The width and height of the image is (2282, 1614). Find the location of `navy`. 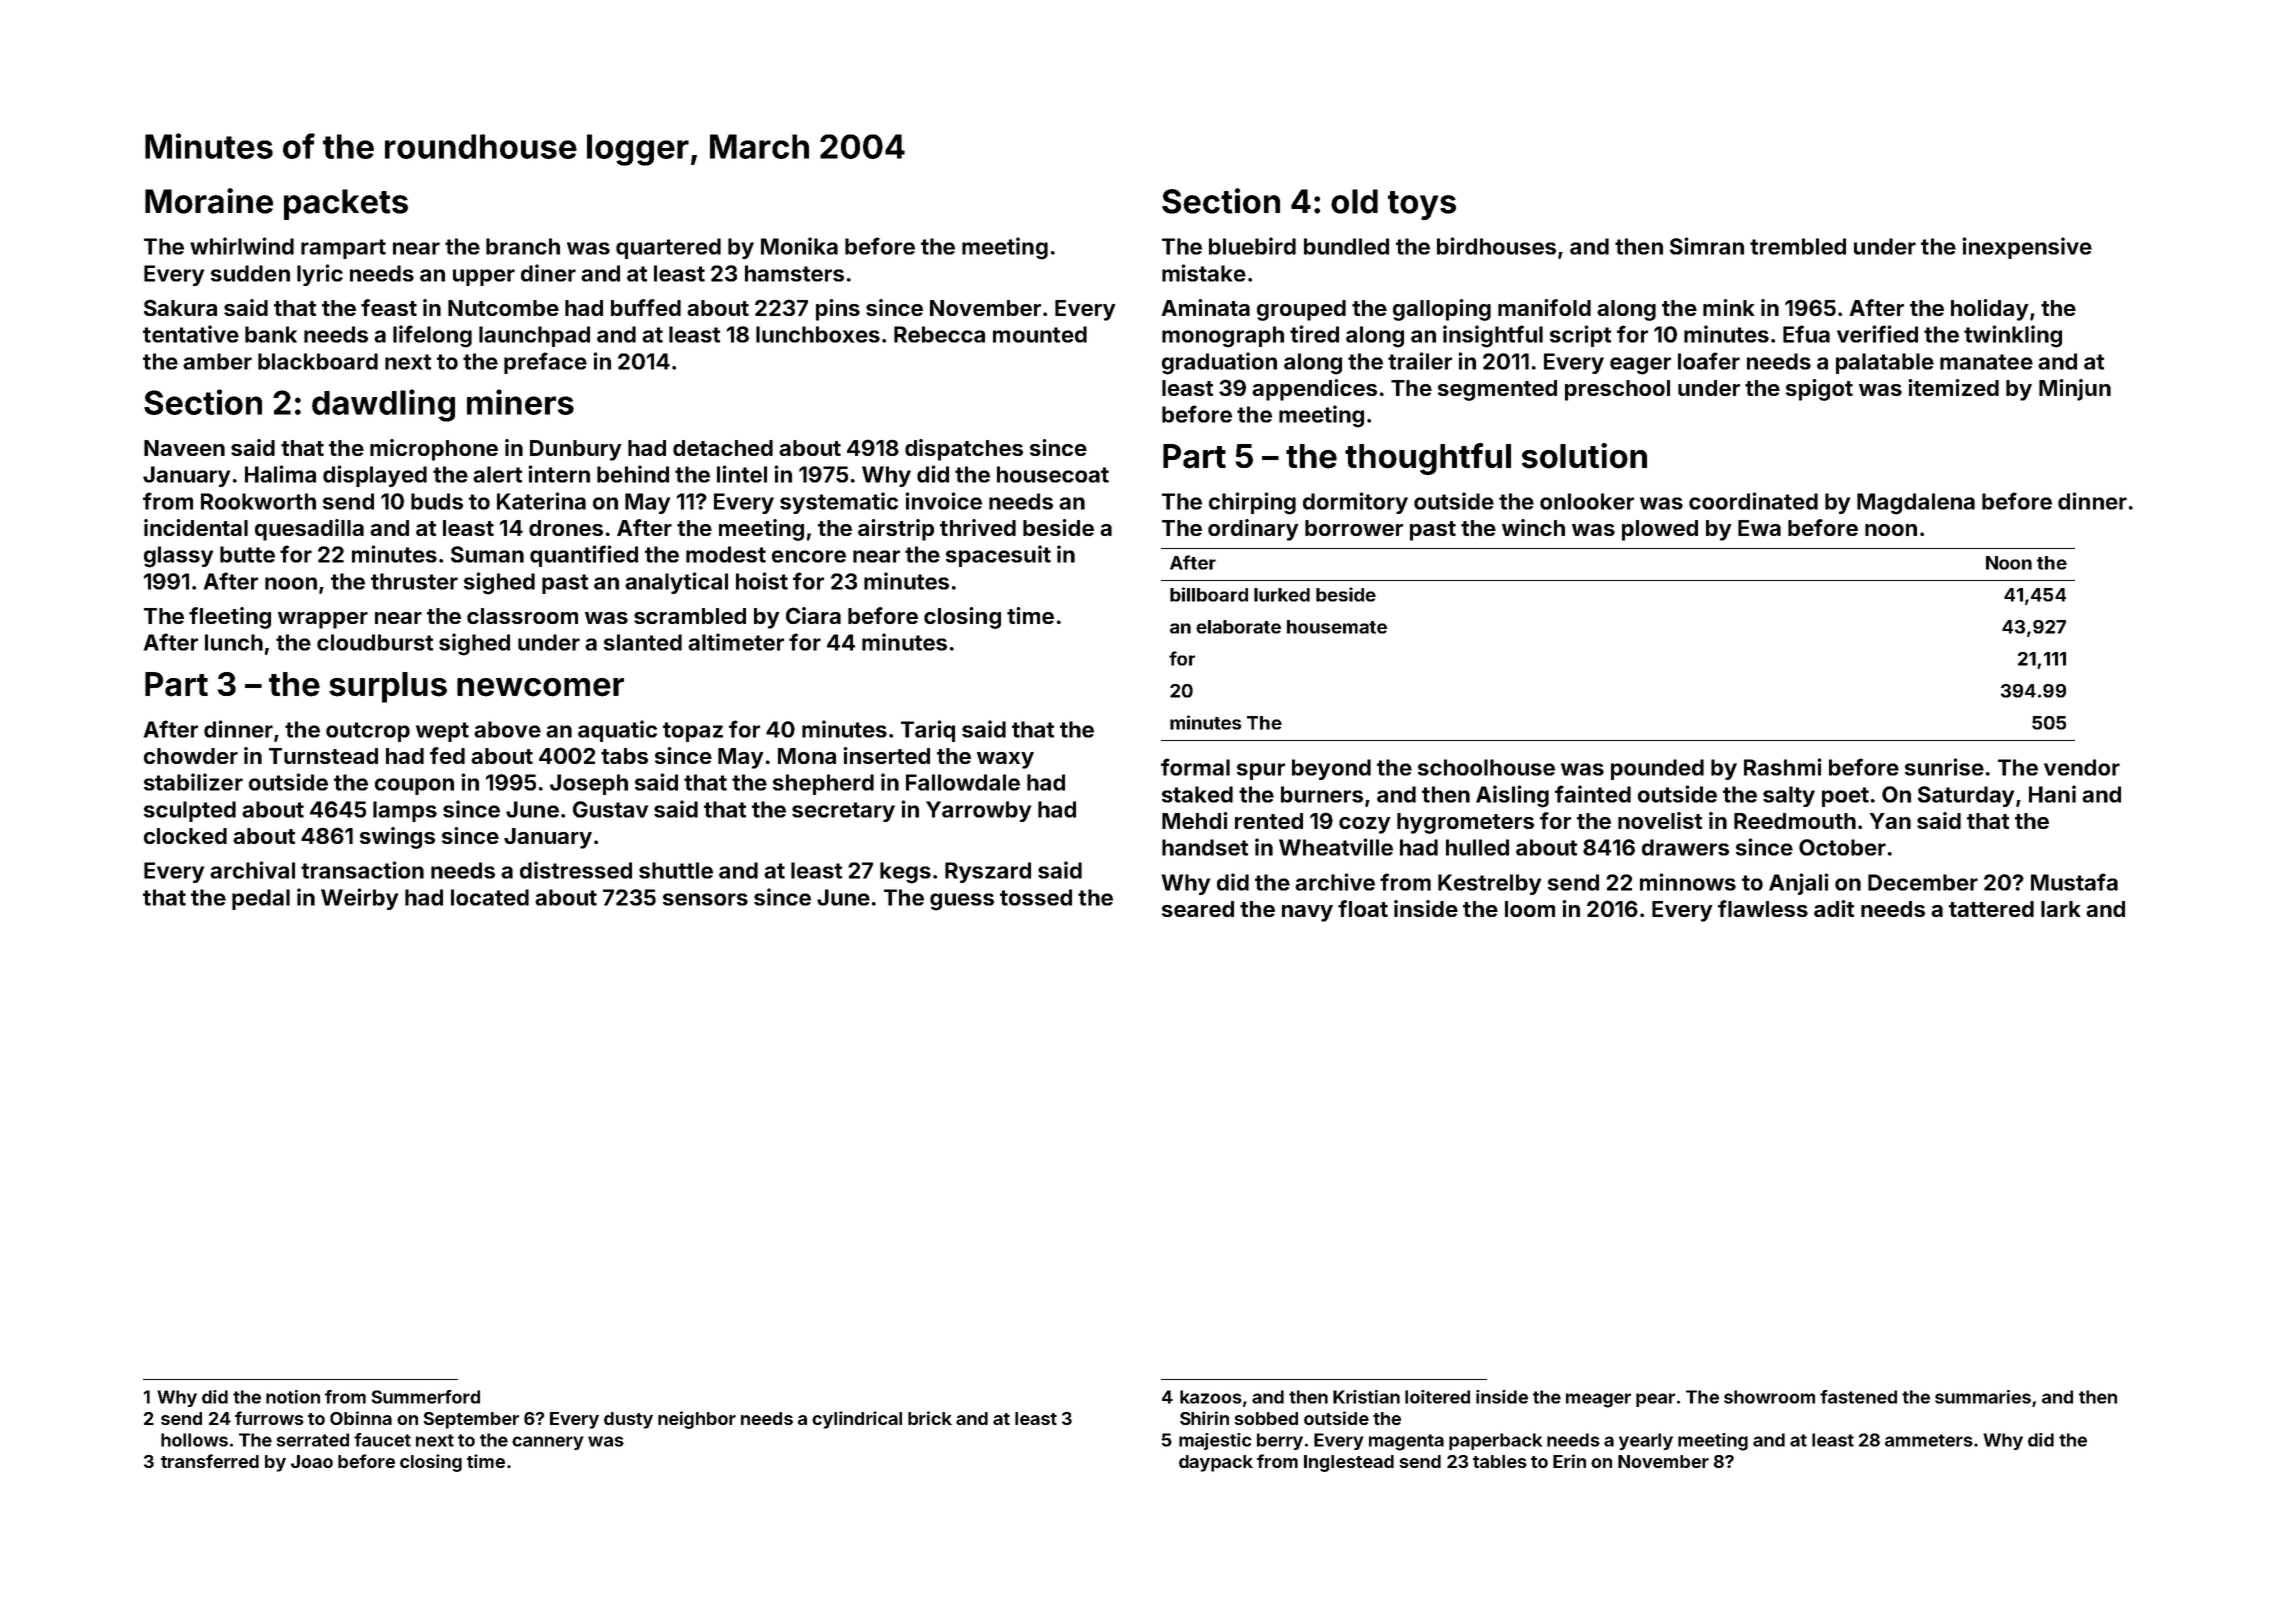

navy is located at coordinates (1307, 913).
